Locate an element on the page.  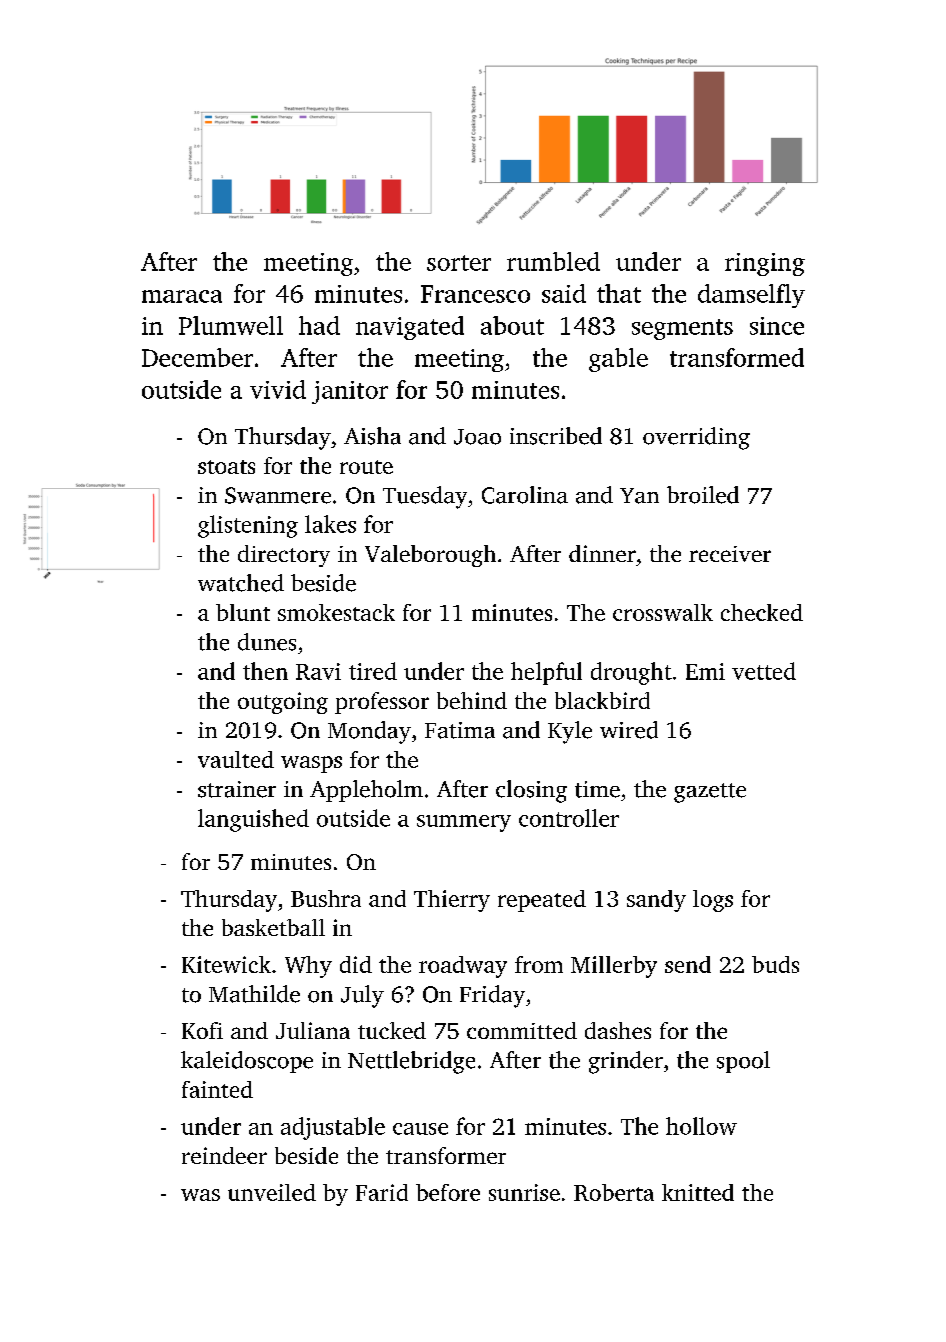
Carolina is located at coordinates (525, 495).
